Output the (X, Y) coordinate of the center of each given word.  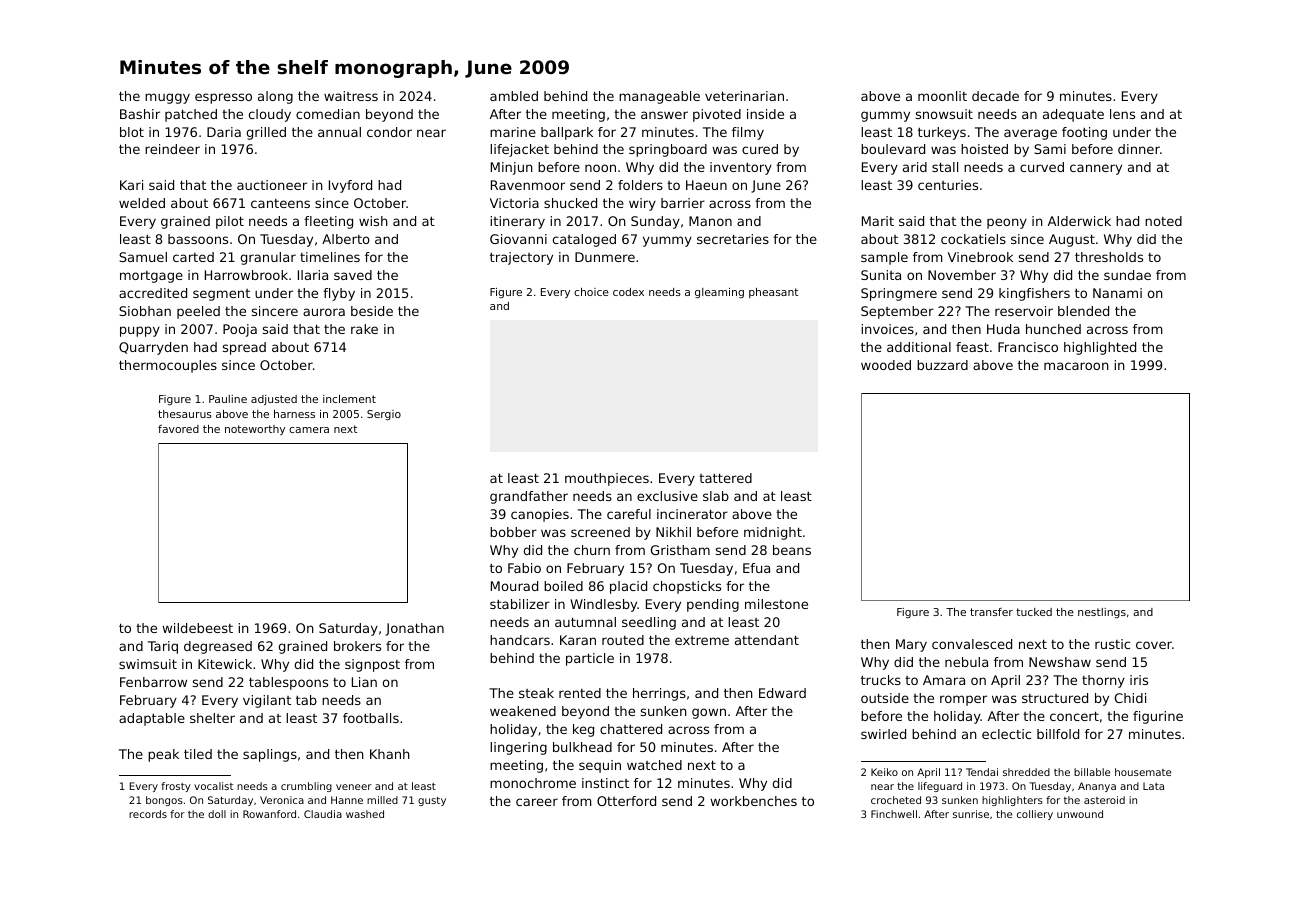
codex (628, 292)
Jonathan (414, 629)
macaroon (1076, 366)
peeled (198, 312)
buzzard (942, 365)
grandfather (529, 497)
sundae (1127, 275)
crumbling (306, 787)
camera (309, 430)
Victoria (514, 203)
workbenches (753, 801)
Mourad (514, 586)
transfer (991, 612)
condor (389, 132)
